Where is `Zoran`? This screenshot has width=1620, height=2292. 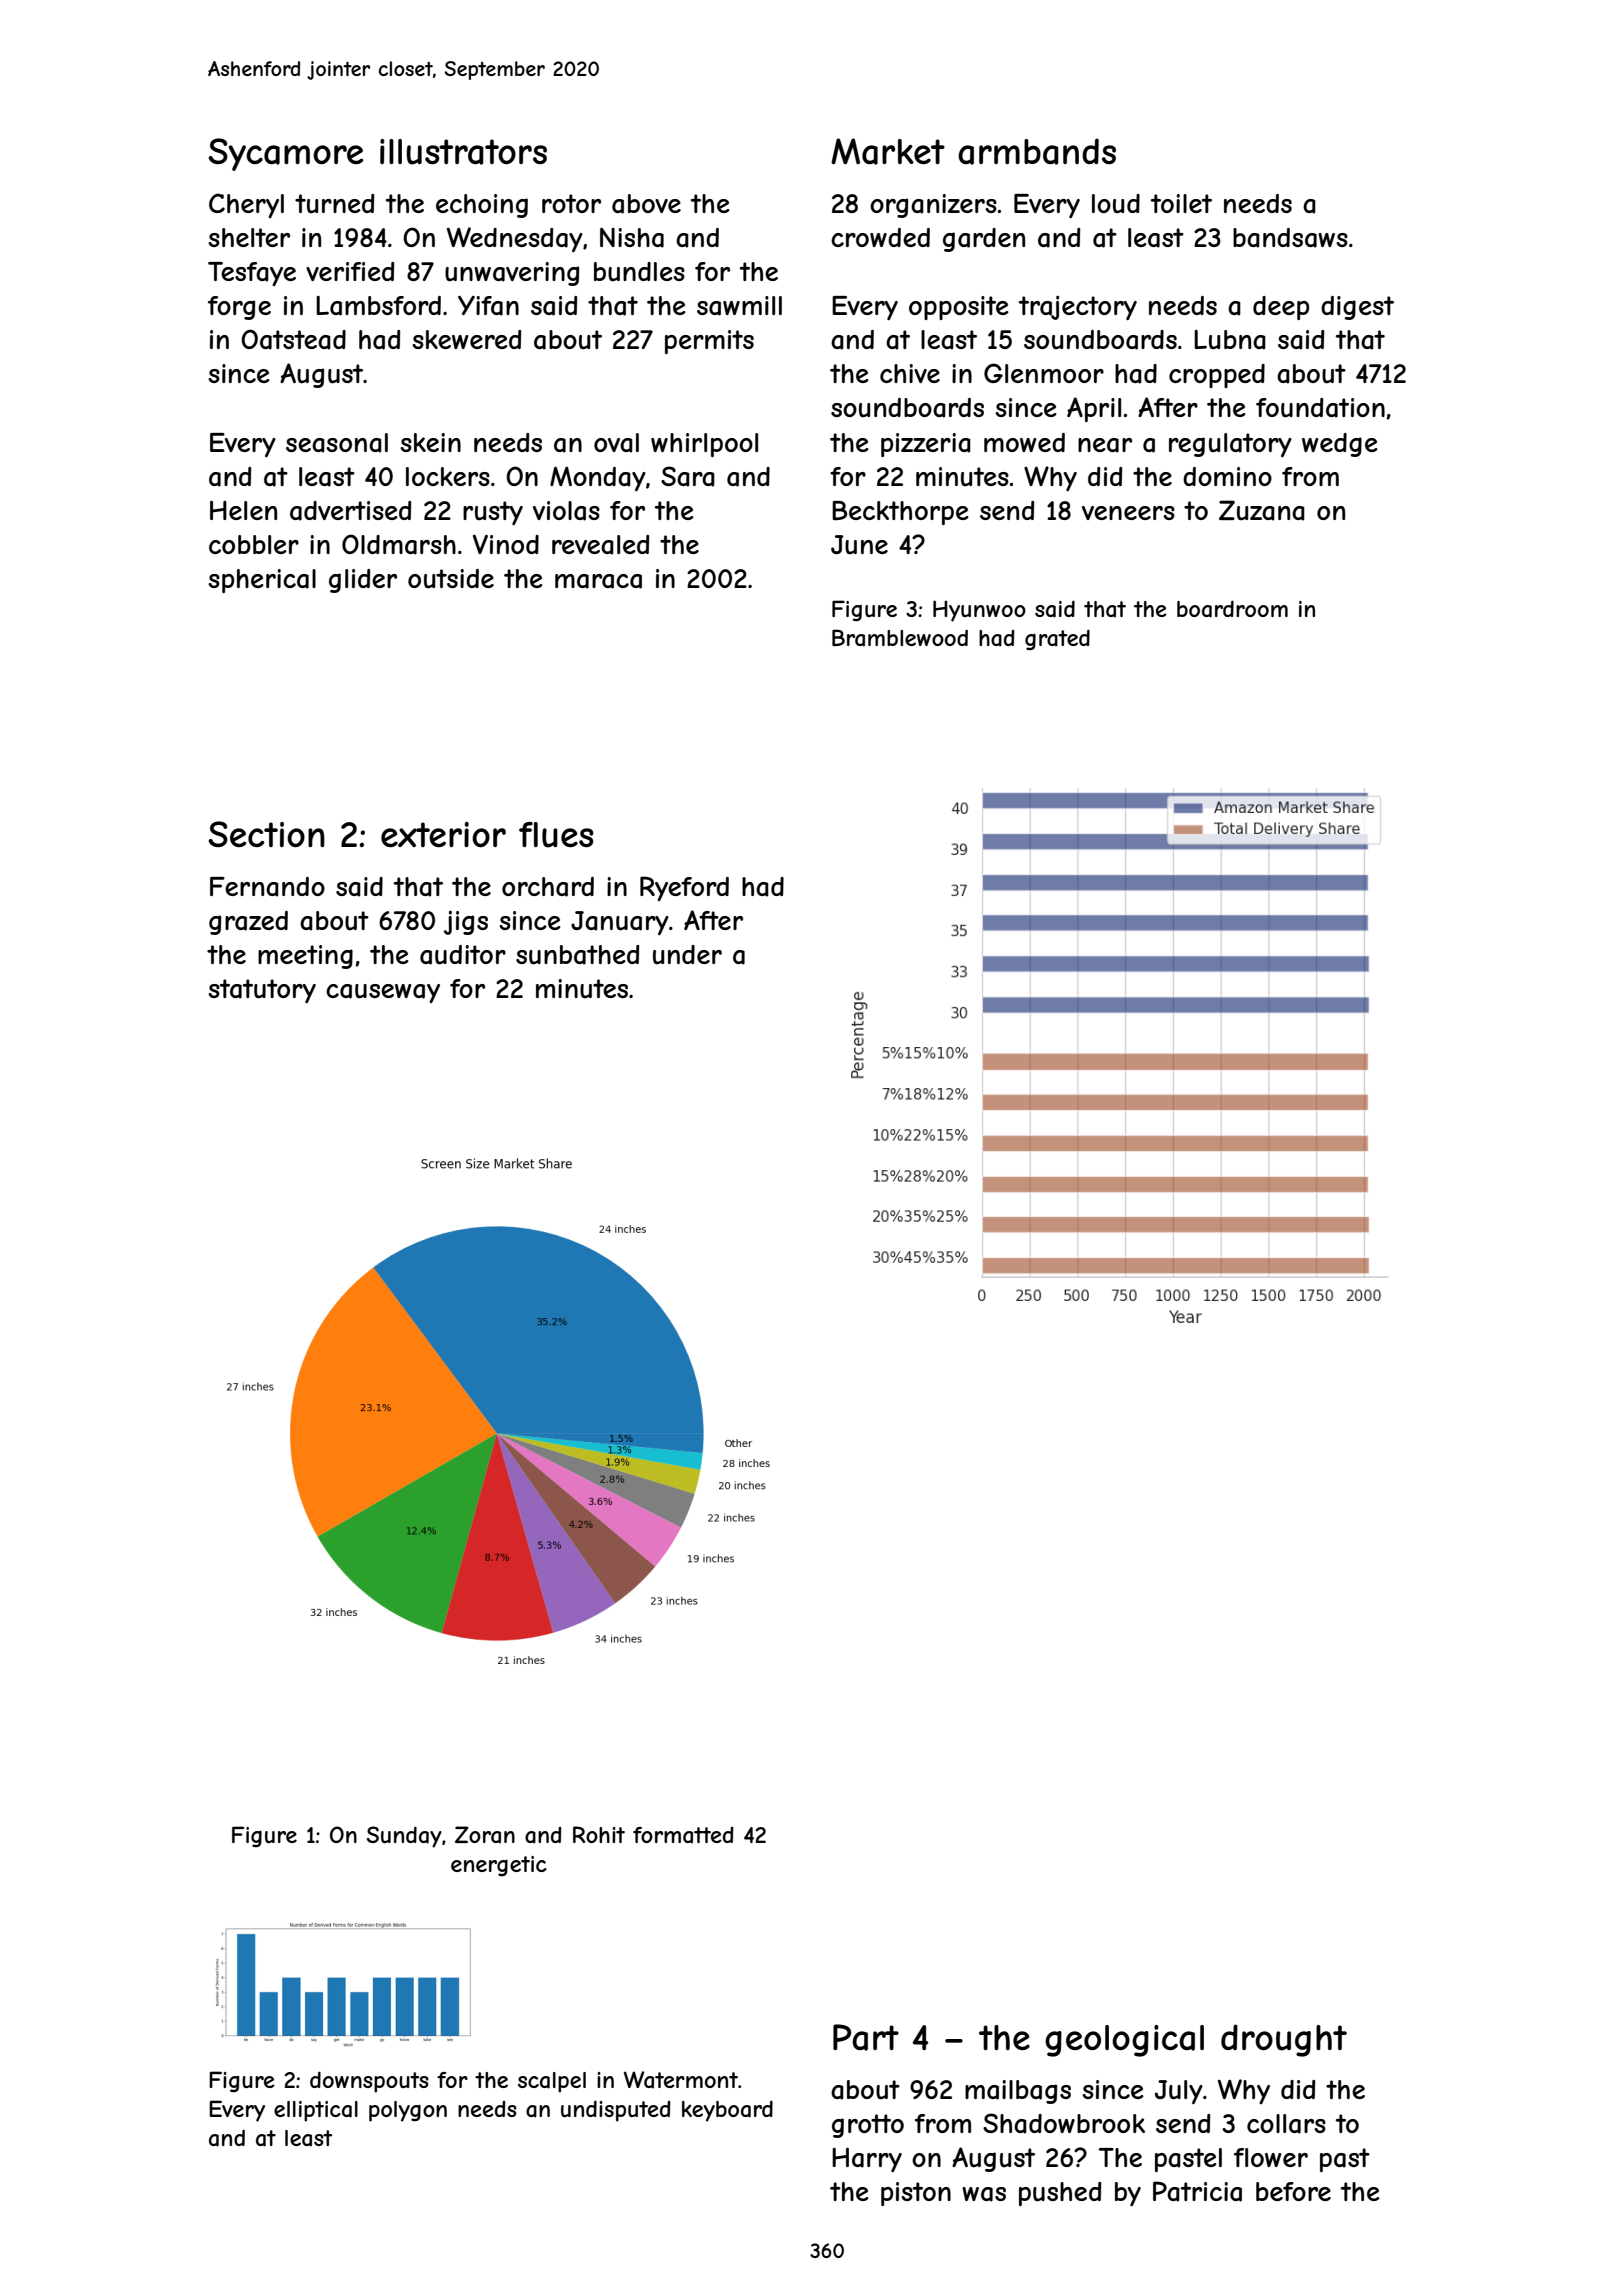 Zoran is located at coordinates (485, 1835).
